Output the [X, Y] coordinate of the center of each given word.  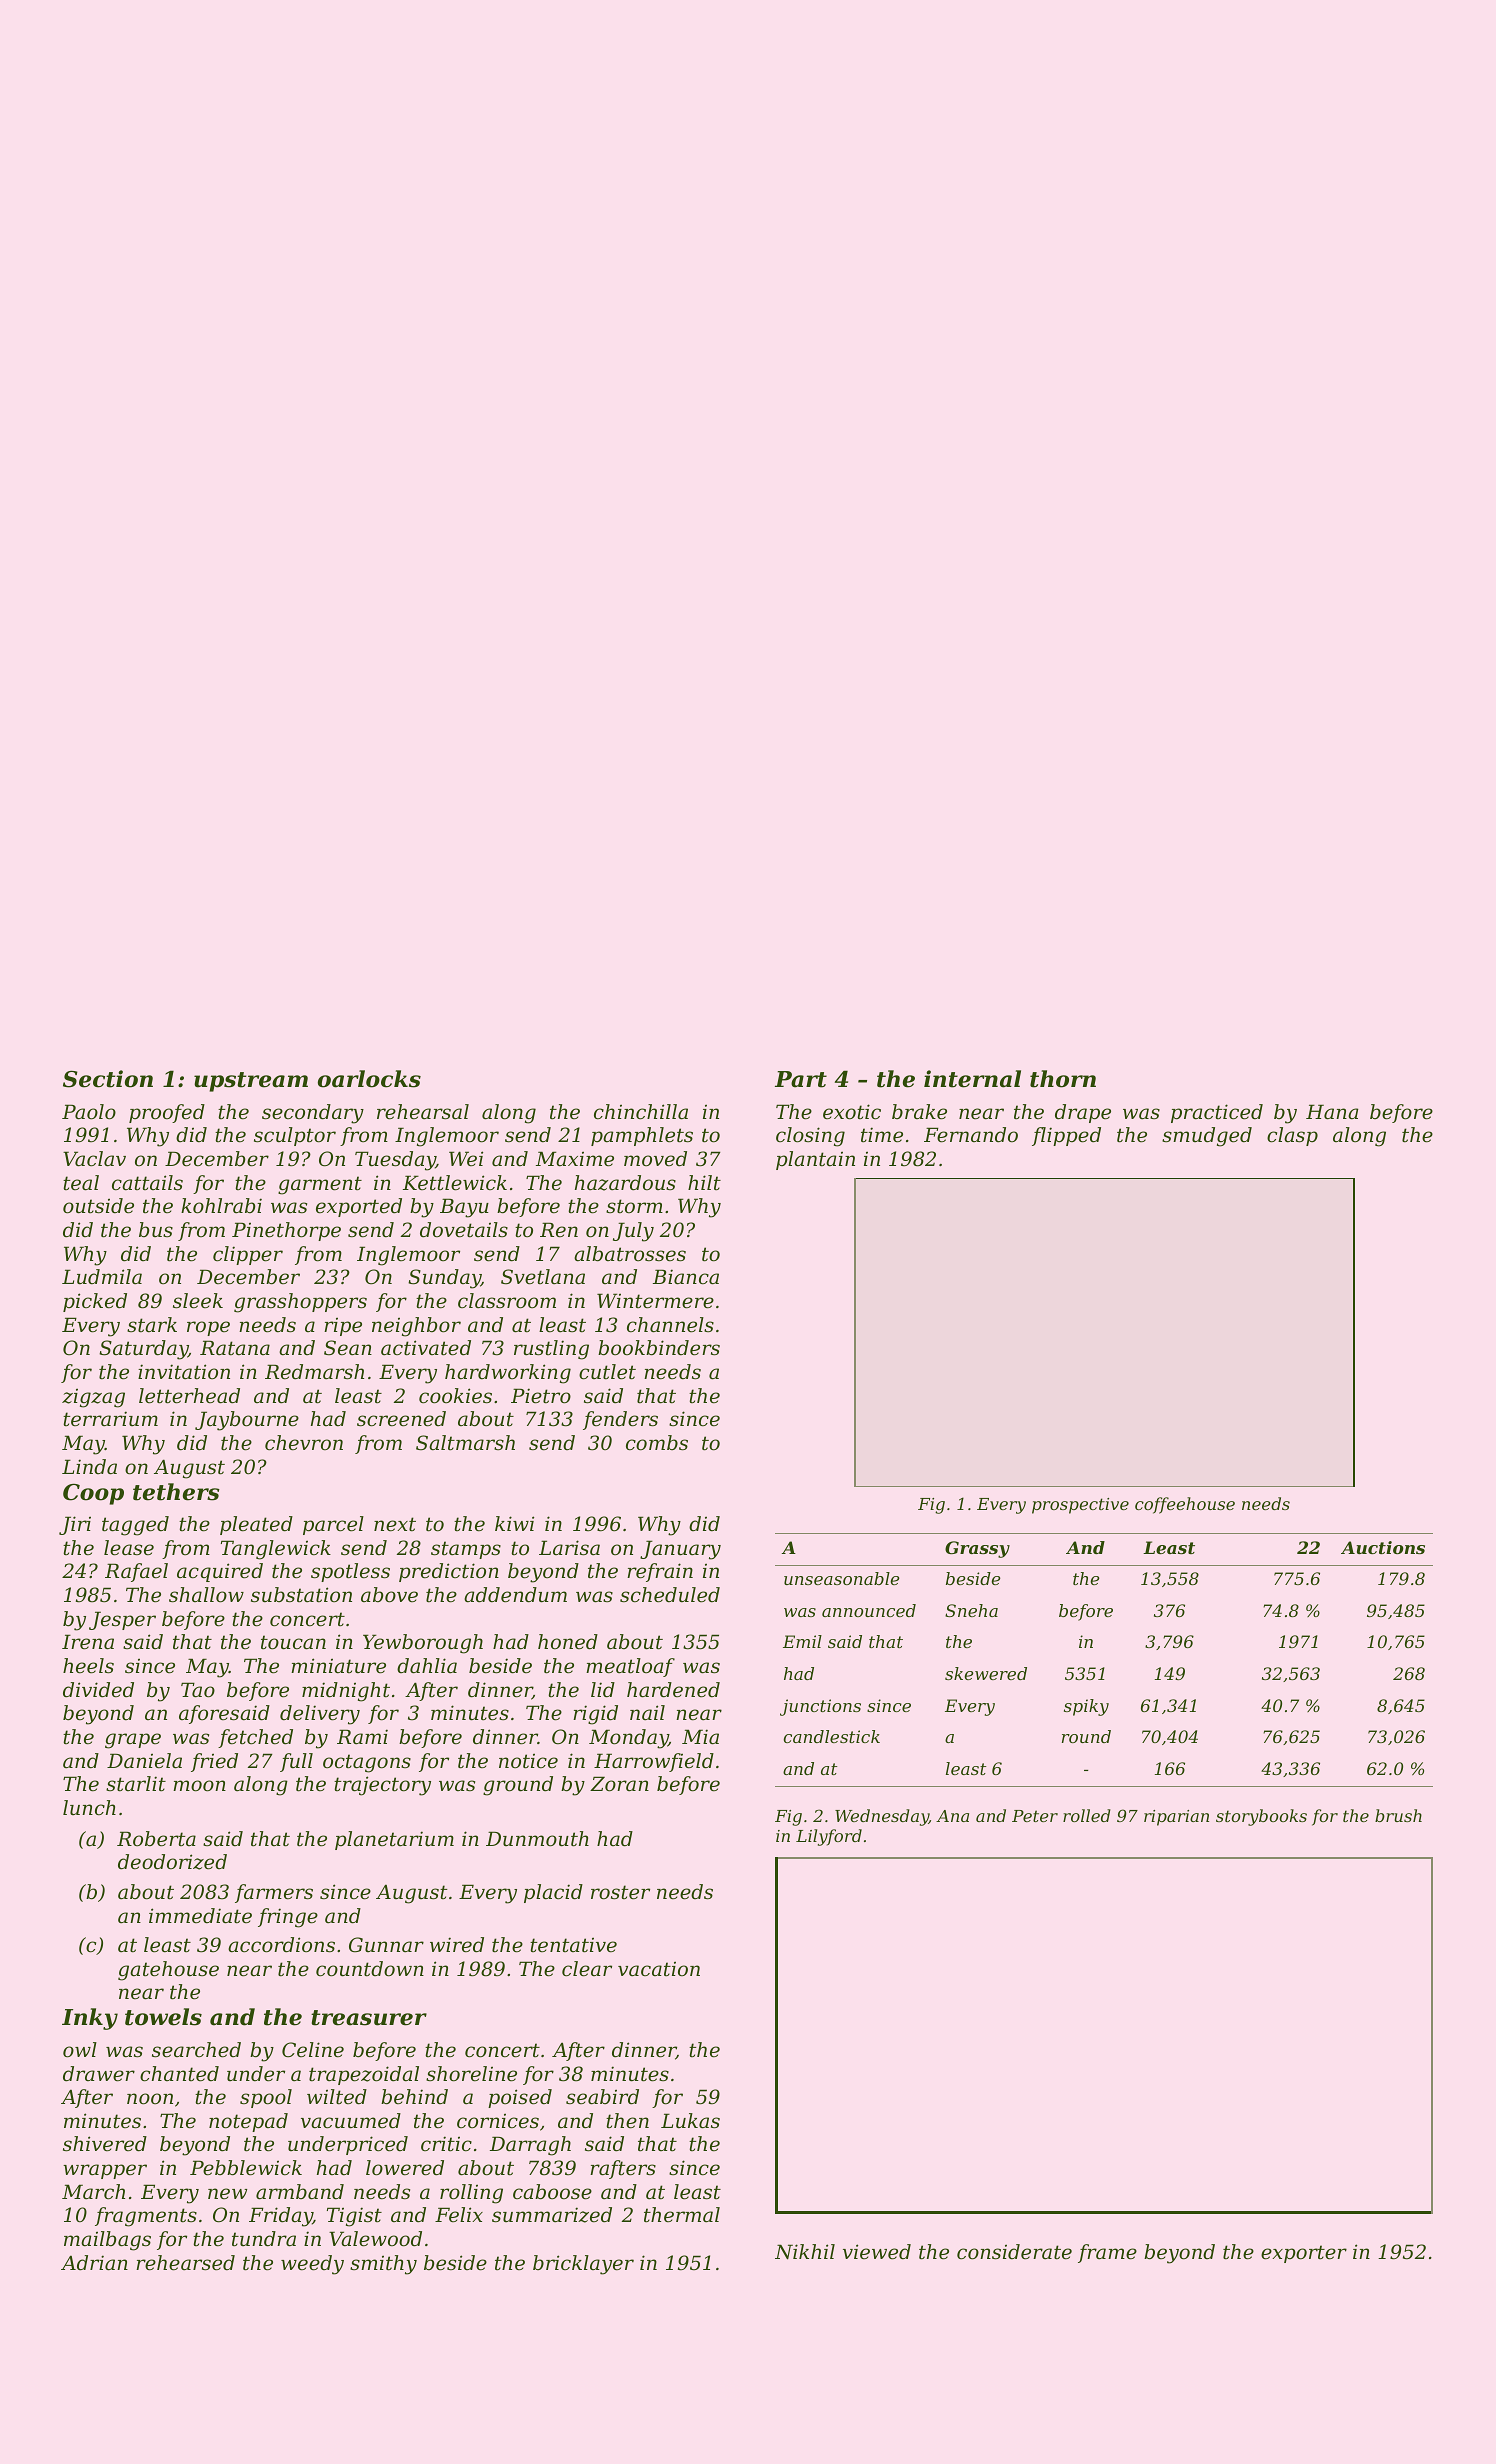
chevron [304, 1443]
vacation [659, 1969]
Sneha [971, 1610]
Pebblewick [246, 2168]
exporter [1304, 2254]
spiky [1086, 1707]
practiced [1217, 1113]
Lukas [690, 2121]
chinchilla [641, 1112]
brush [1398, 1815]
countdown [370, 1969]
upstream [251, 1082]
